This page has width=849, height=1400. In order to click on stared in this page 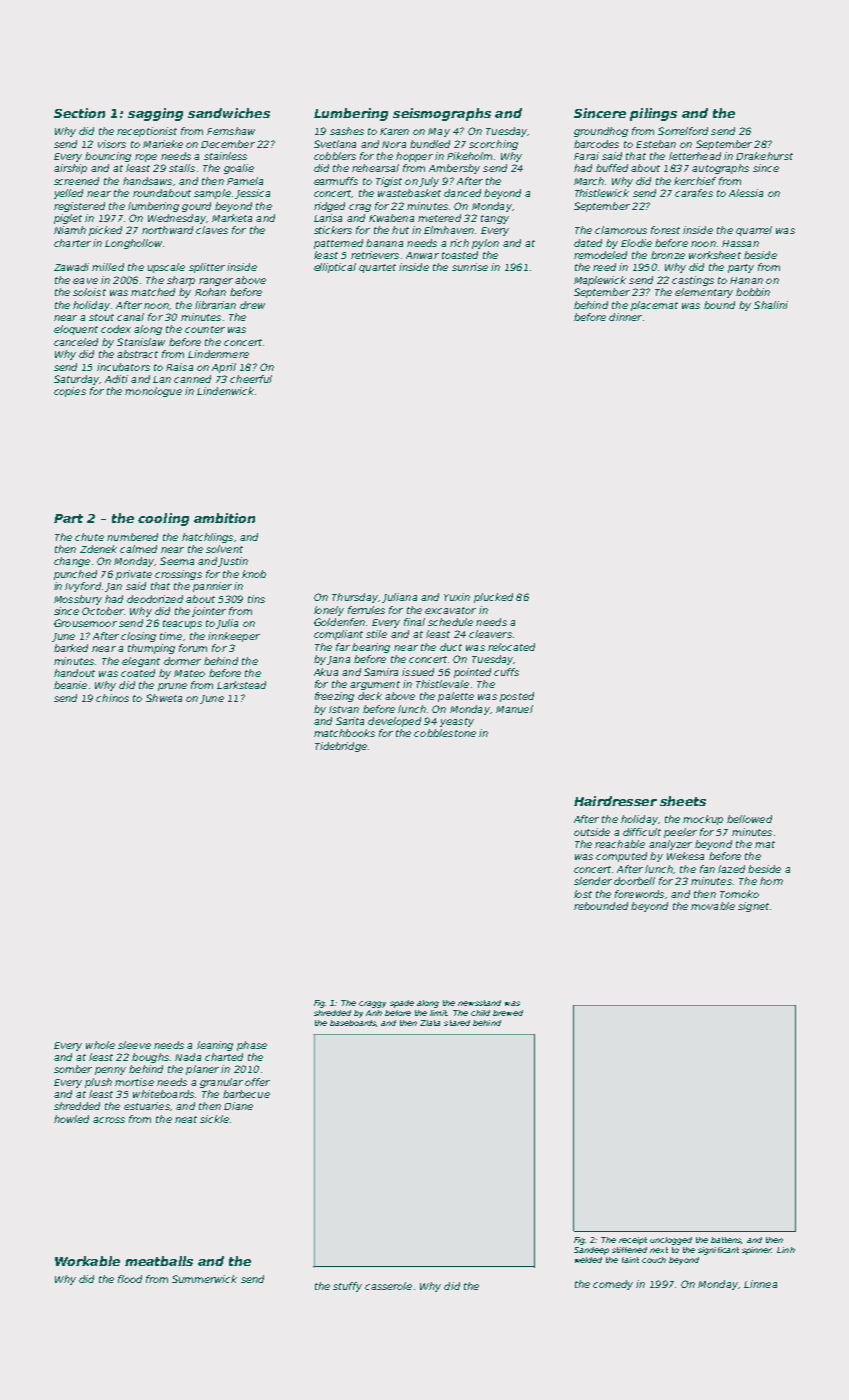, I will do `click(457, 1023)`.
